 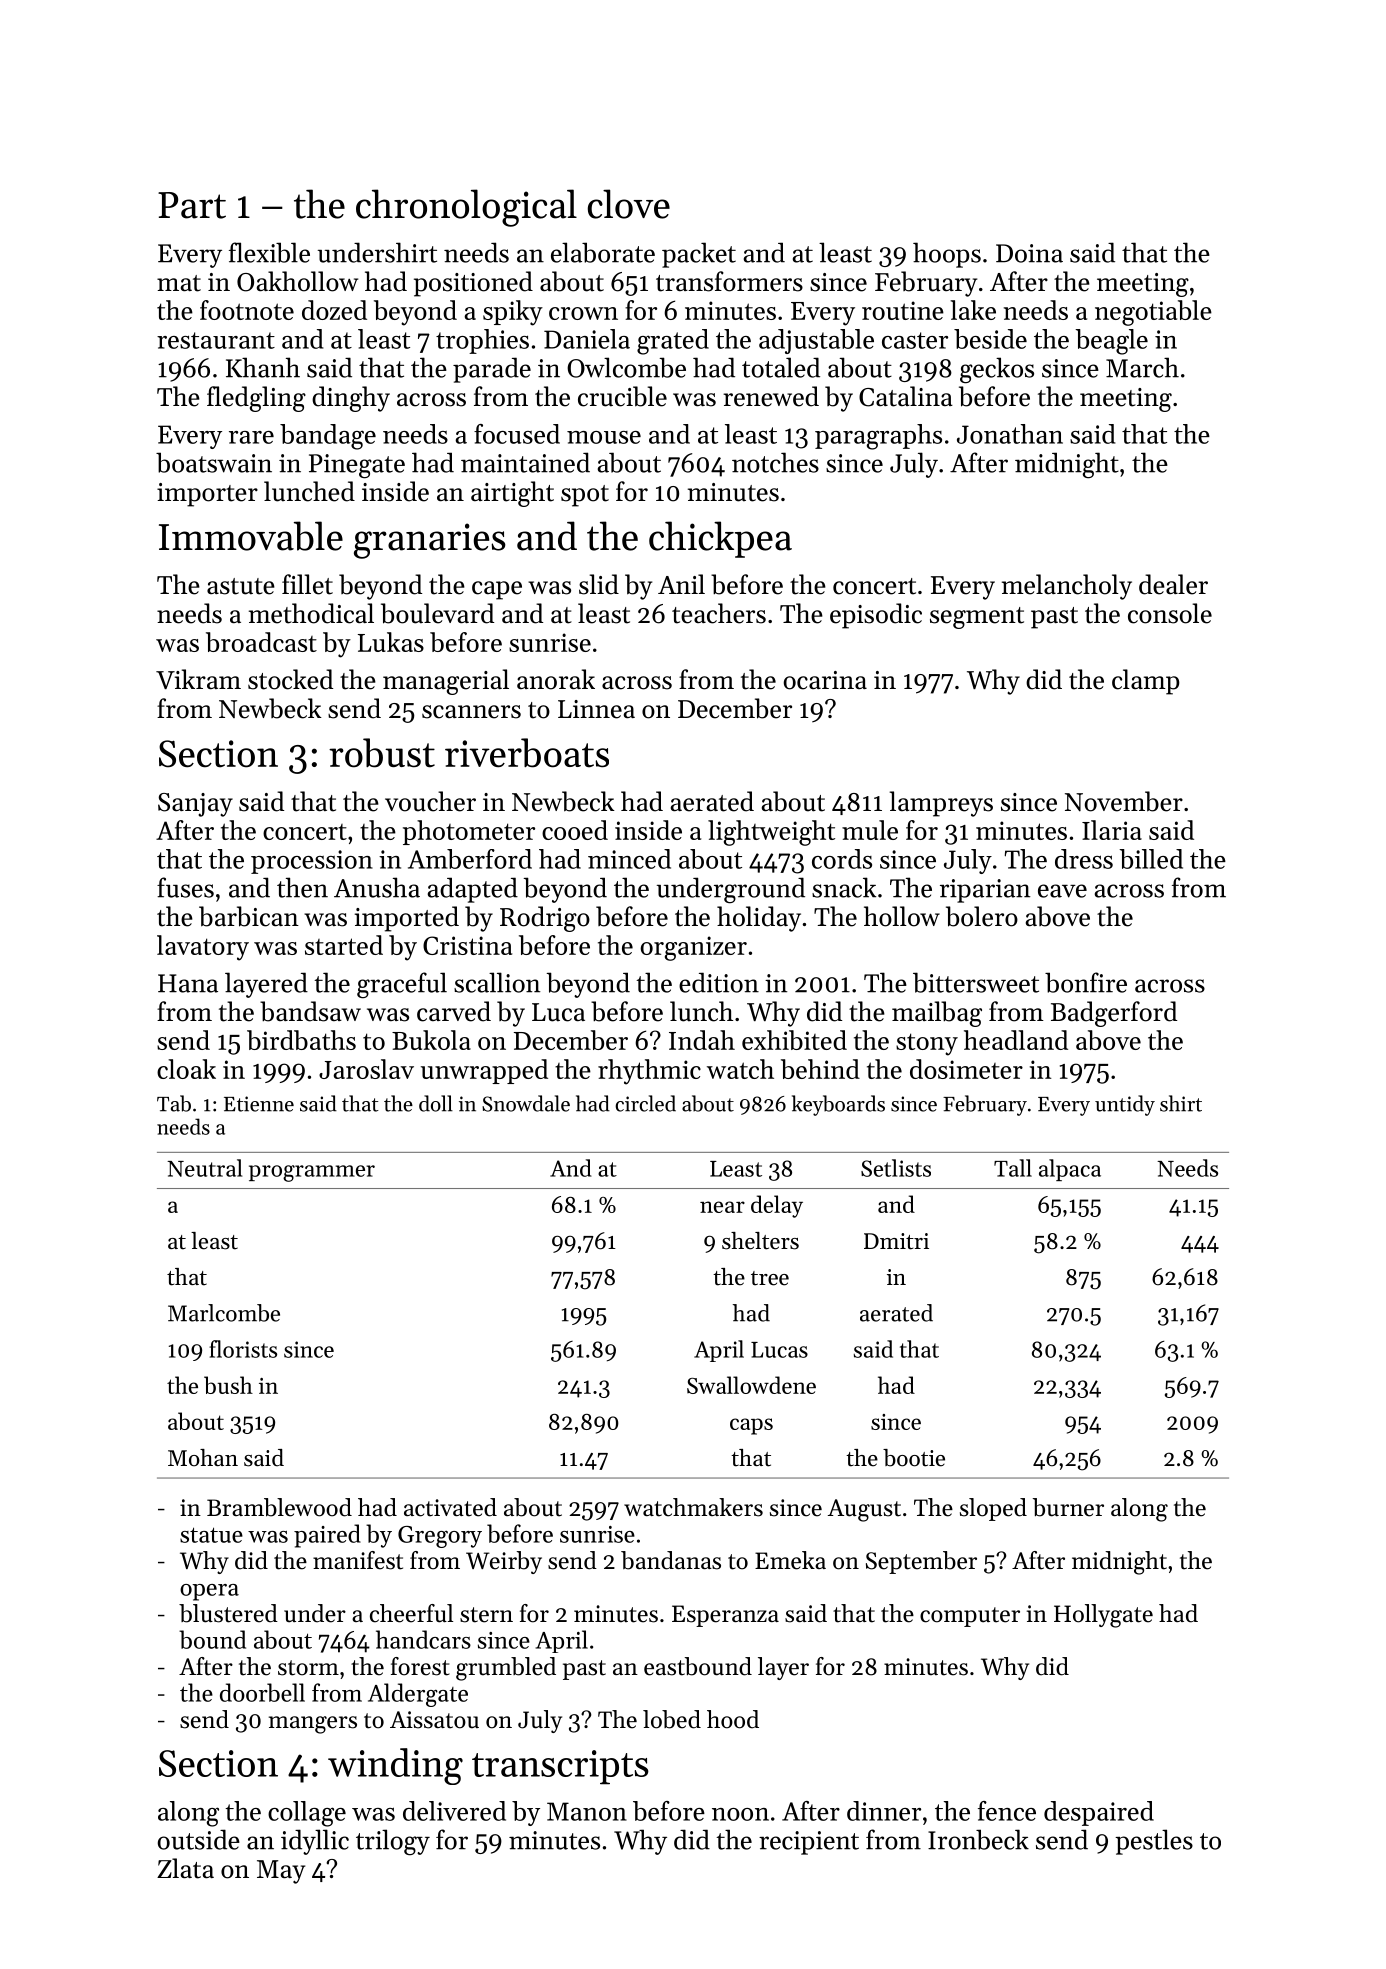 What do you see at coordinates (185, 1868) in the screenshot?
I see `Zlata` at bounding box center [185, 1868].
